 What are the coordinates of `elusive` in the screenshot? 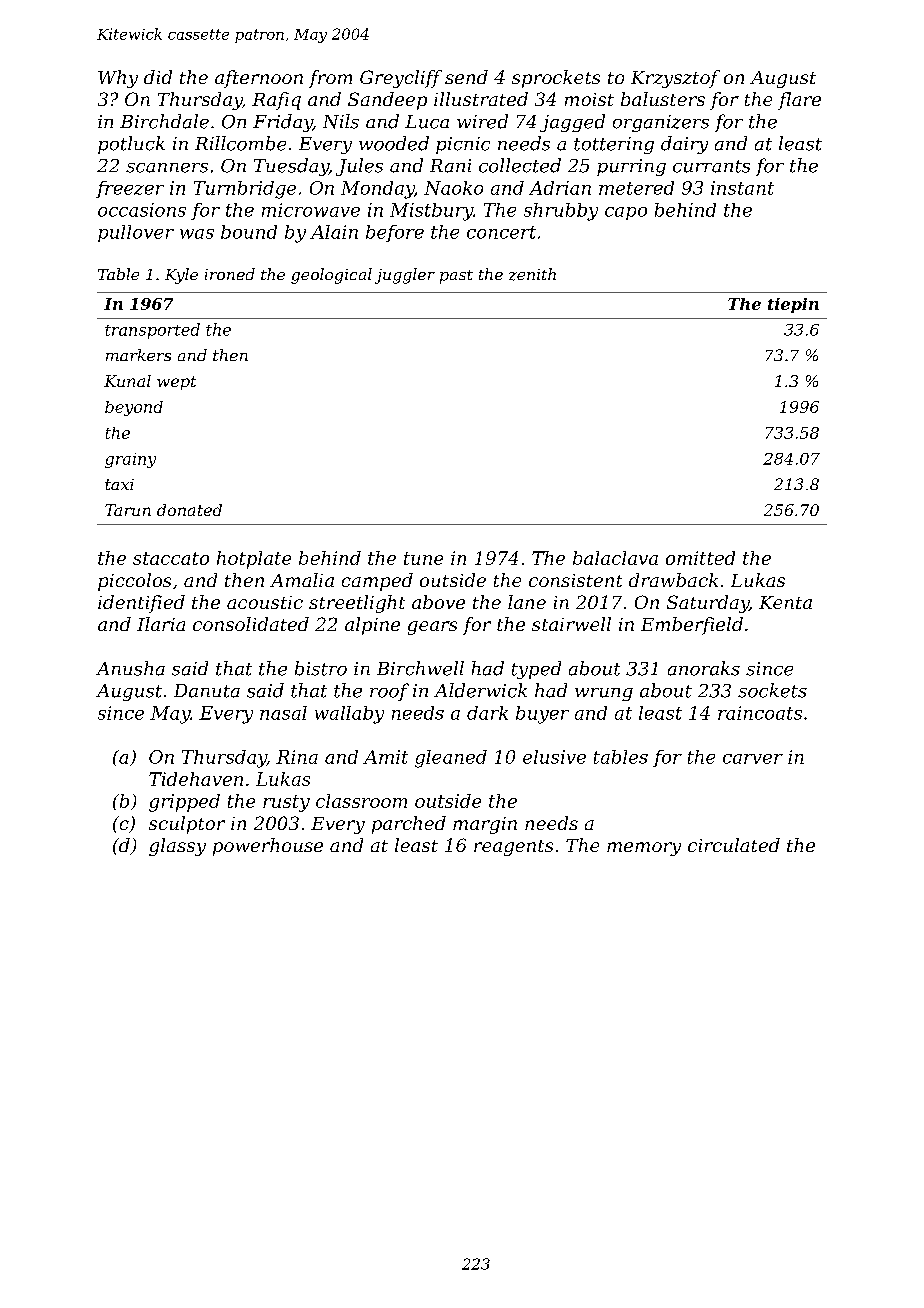 It's located at (554, 757).
